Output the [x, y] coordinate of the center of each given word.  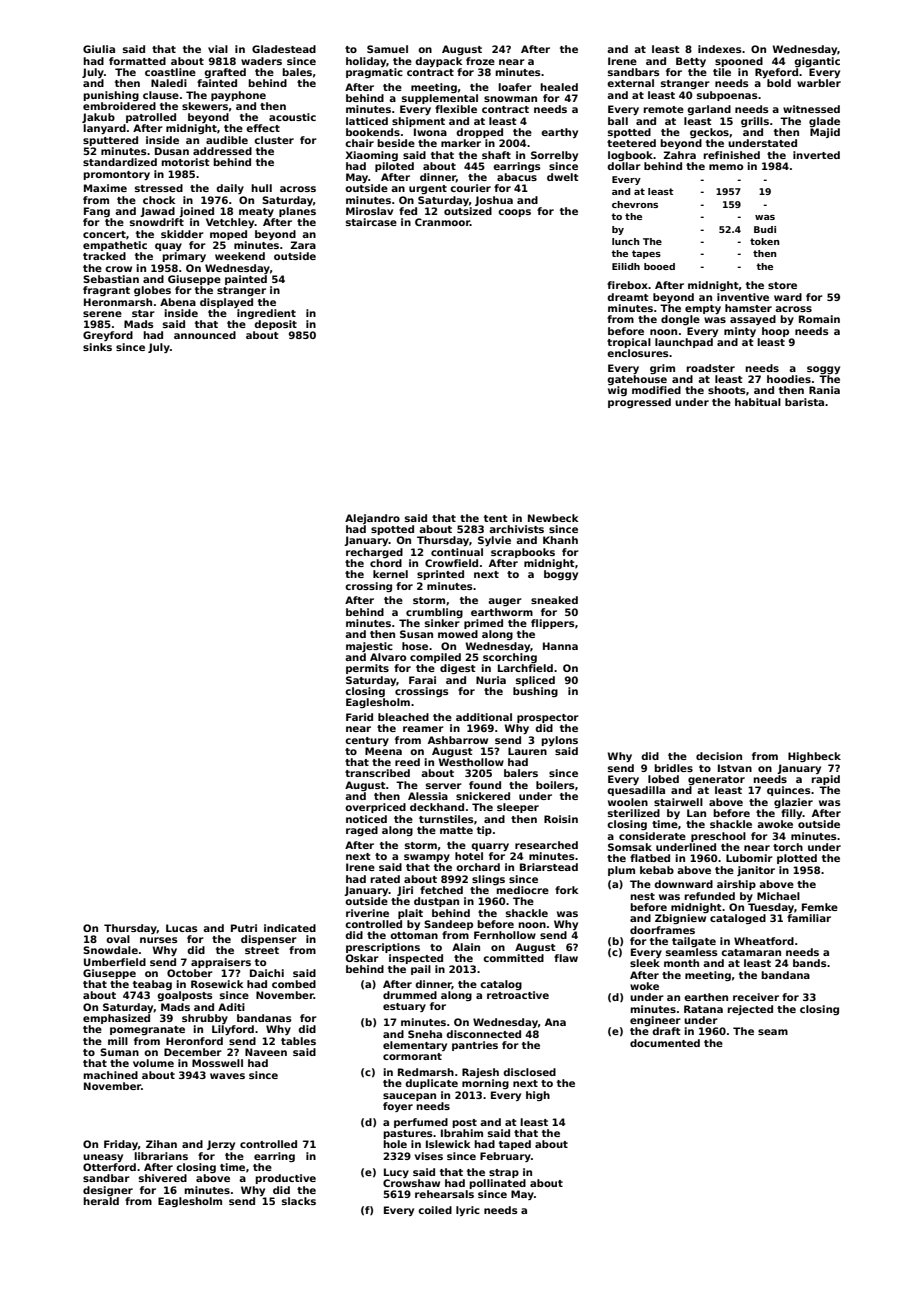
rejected [750, 1010]
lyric [468, 1211]
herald [101, 1201]
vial [218, 49]
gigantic [817, 62]
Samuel [387, 49]
